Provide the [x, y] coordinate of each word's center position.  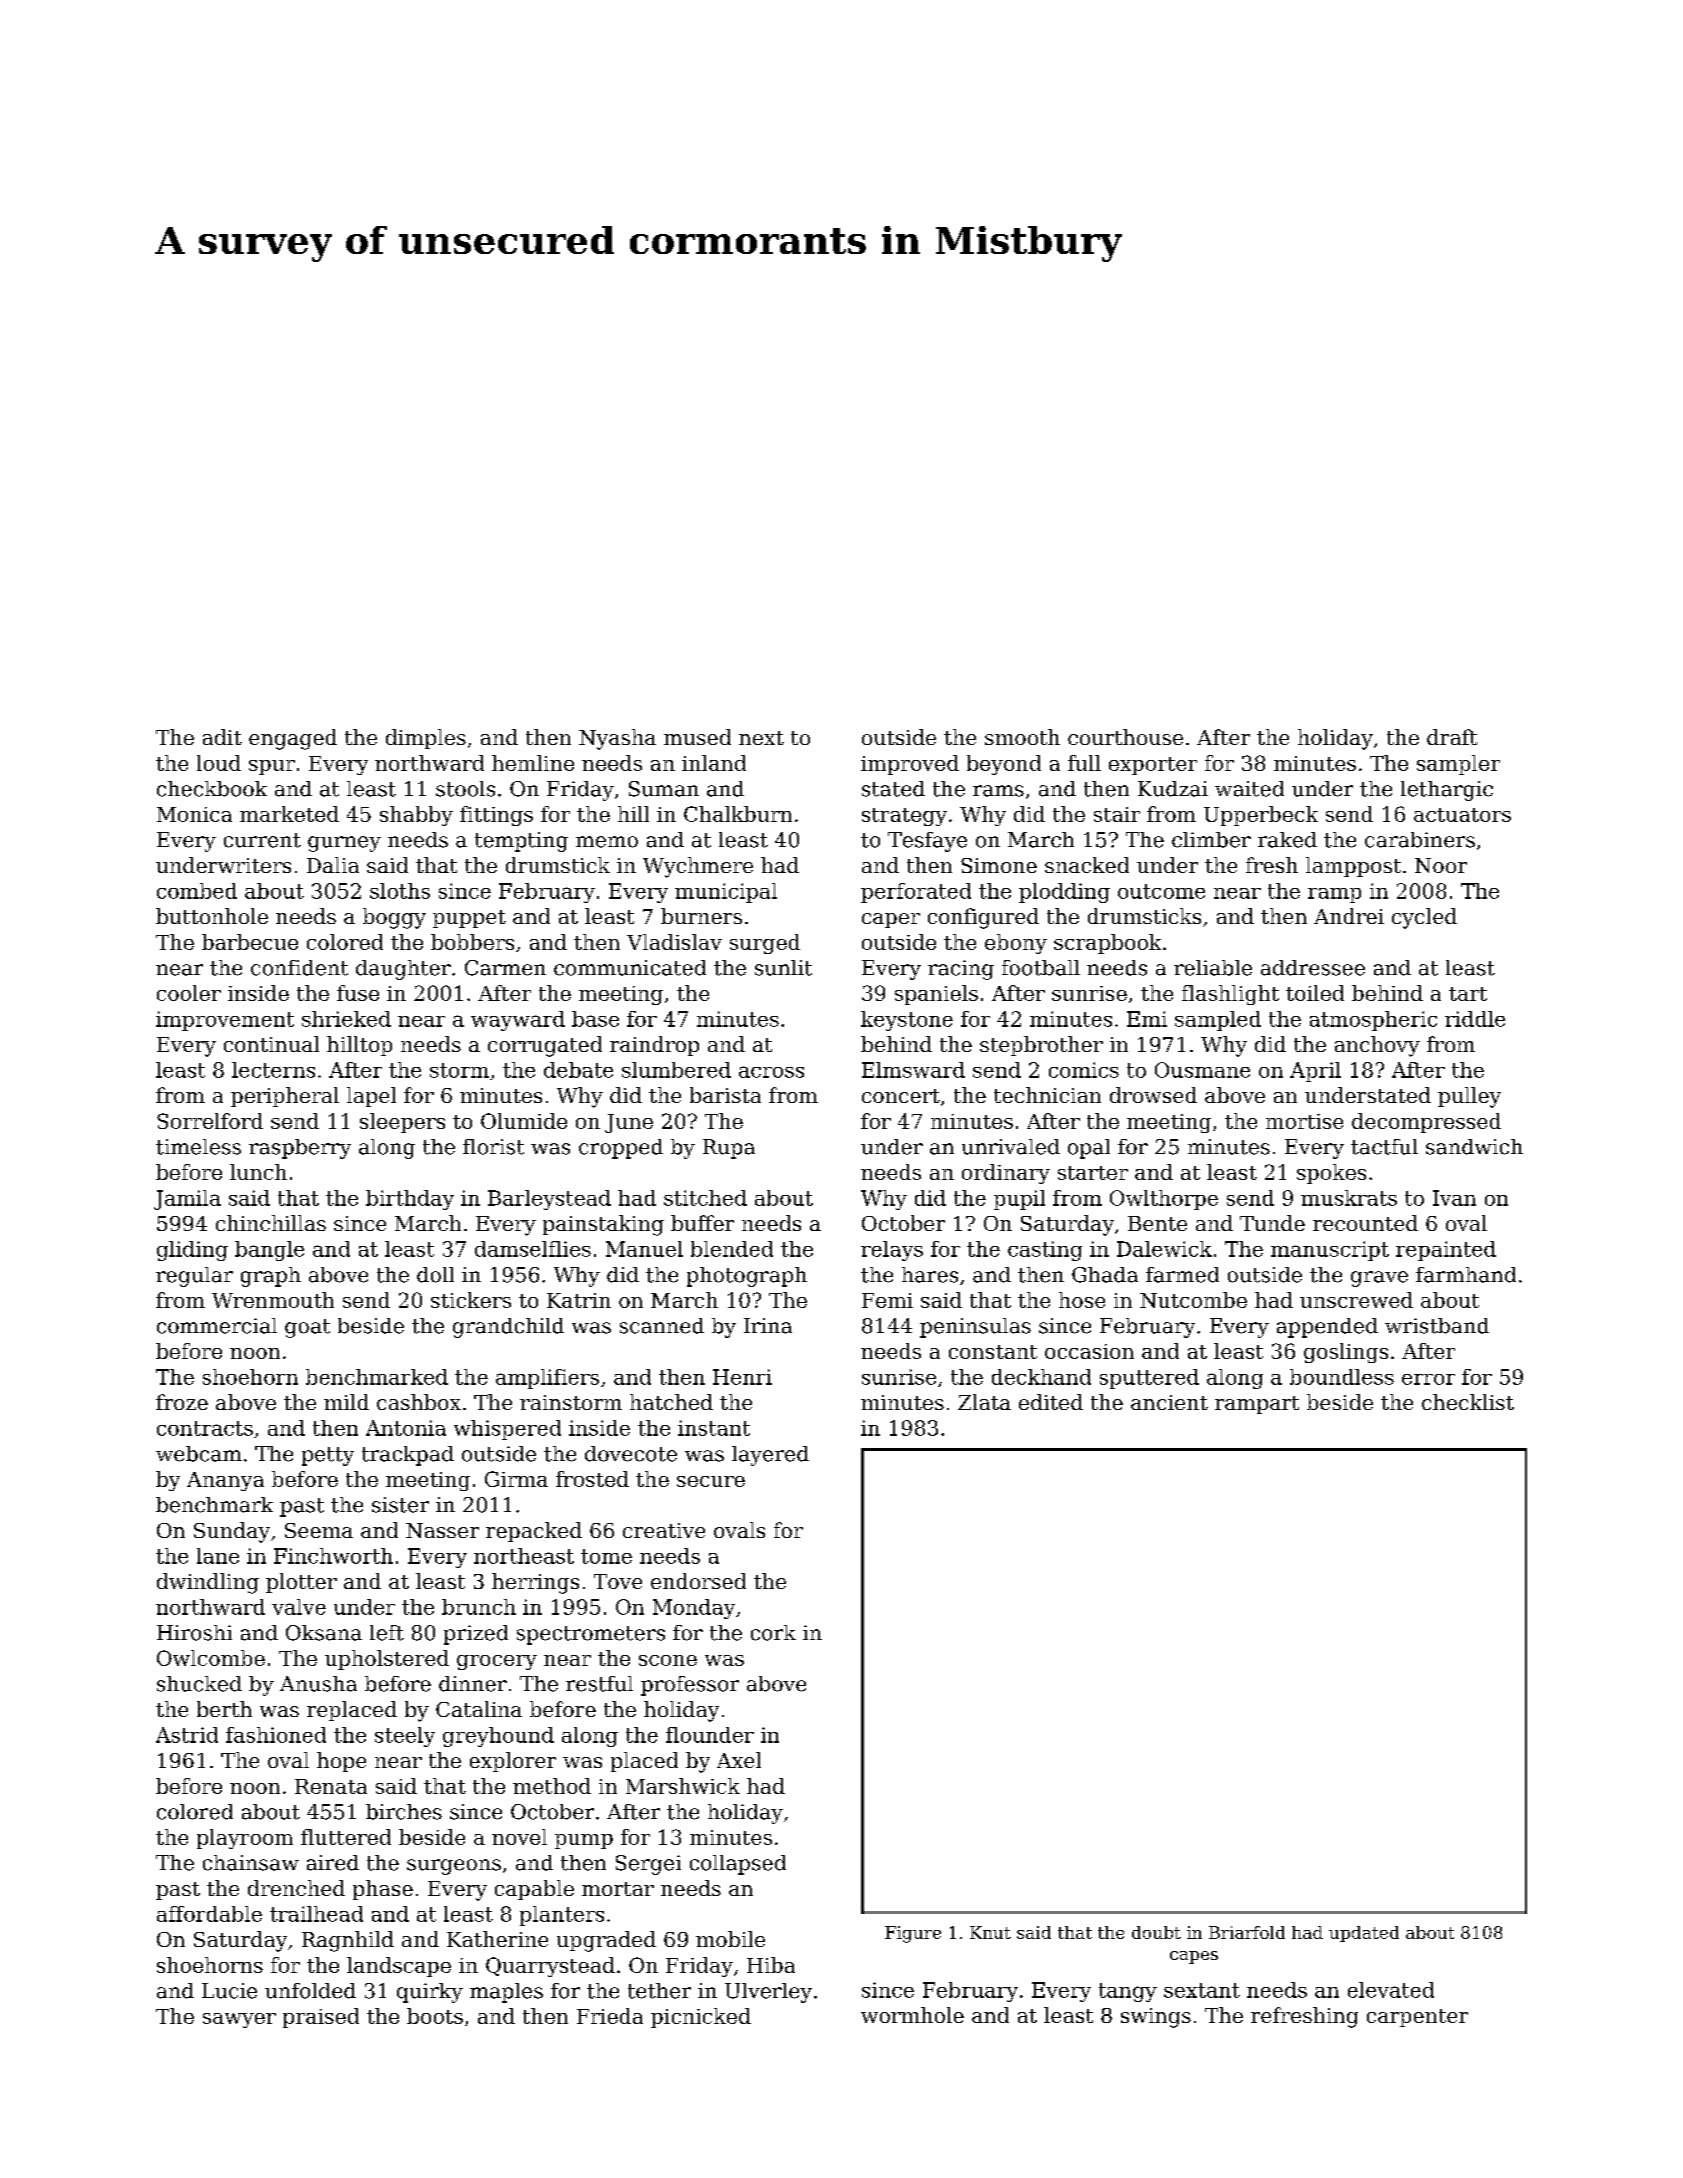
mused [697, 737]
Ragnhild [348, 1941]
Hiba [771, 1965]
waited [1249, 789]
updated [1364, 1934]
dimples [426, 739]
